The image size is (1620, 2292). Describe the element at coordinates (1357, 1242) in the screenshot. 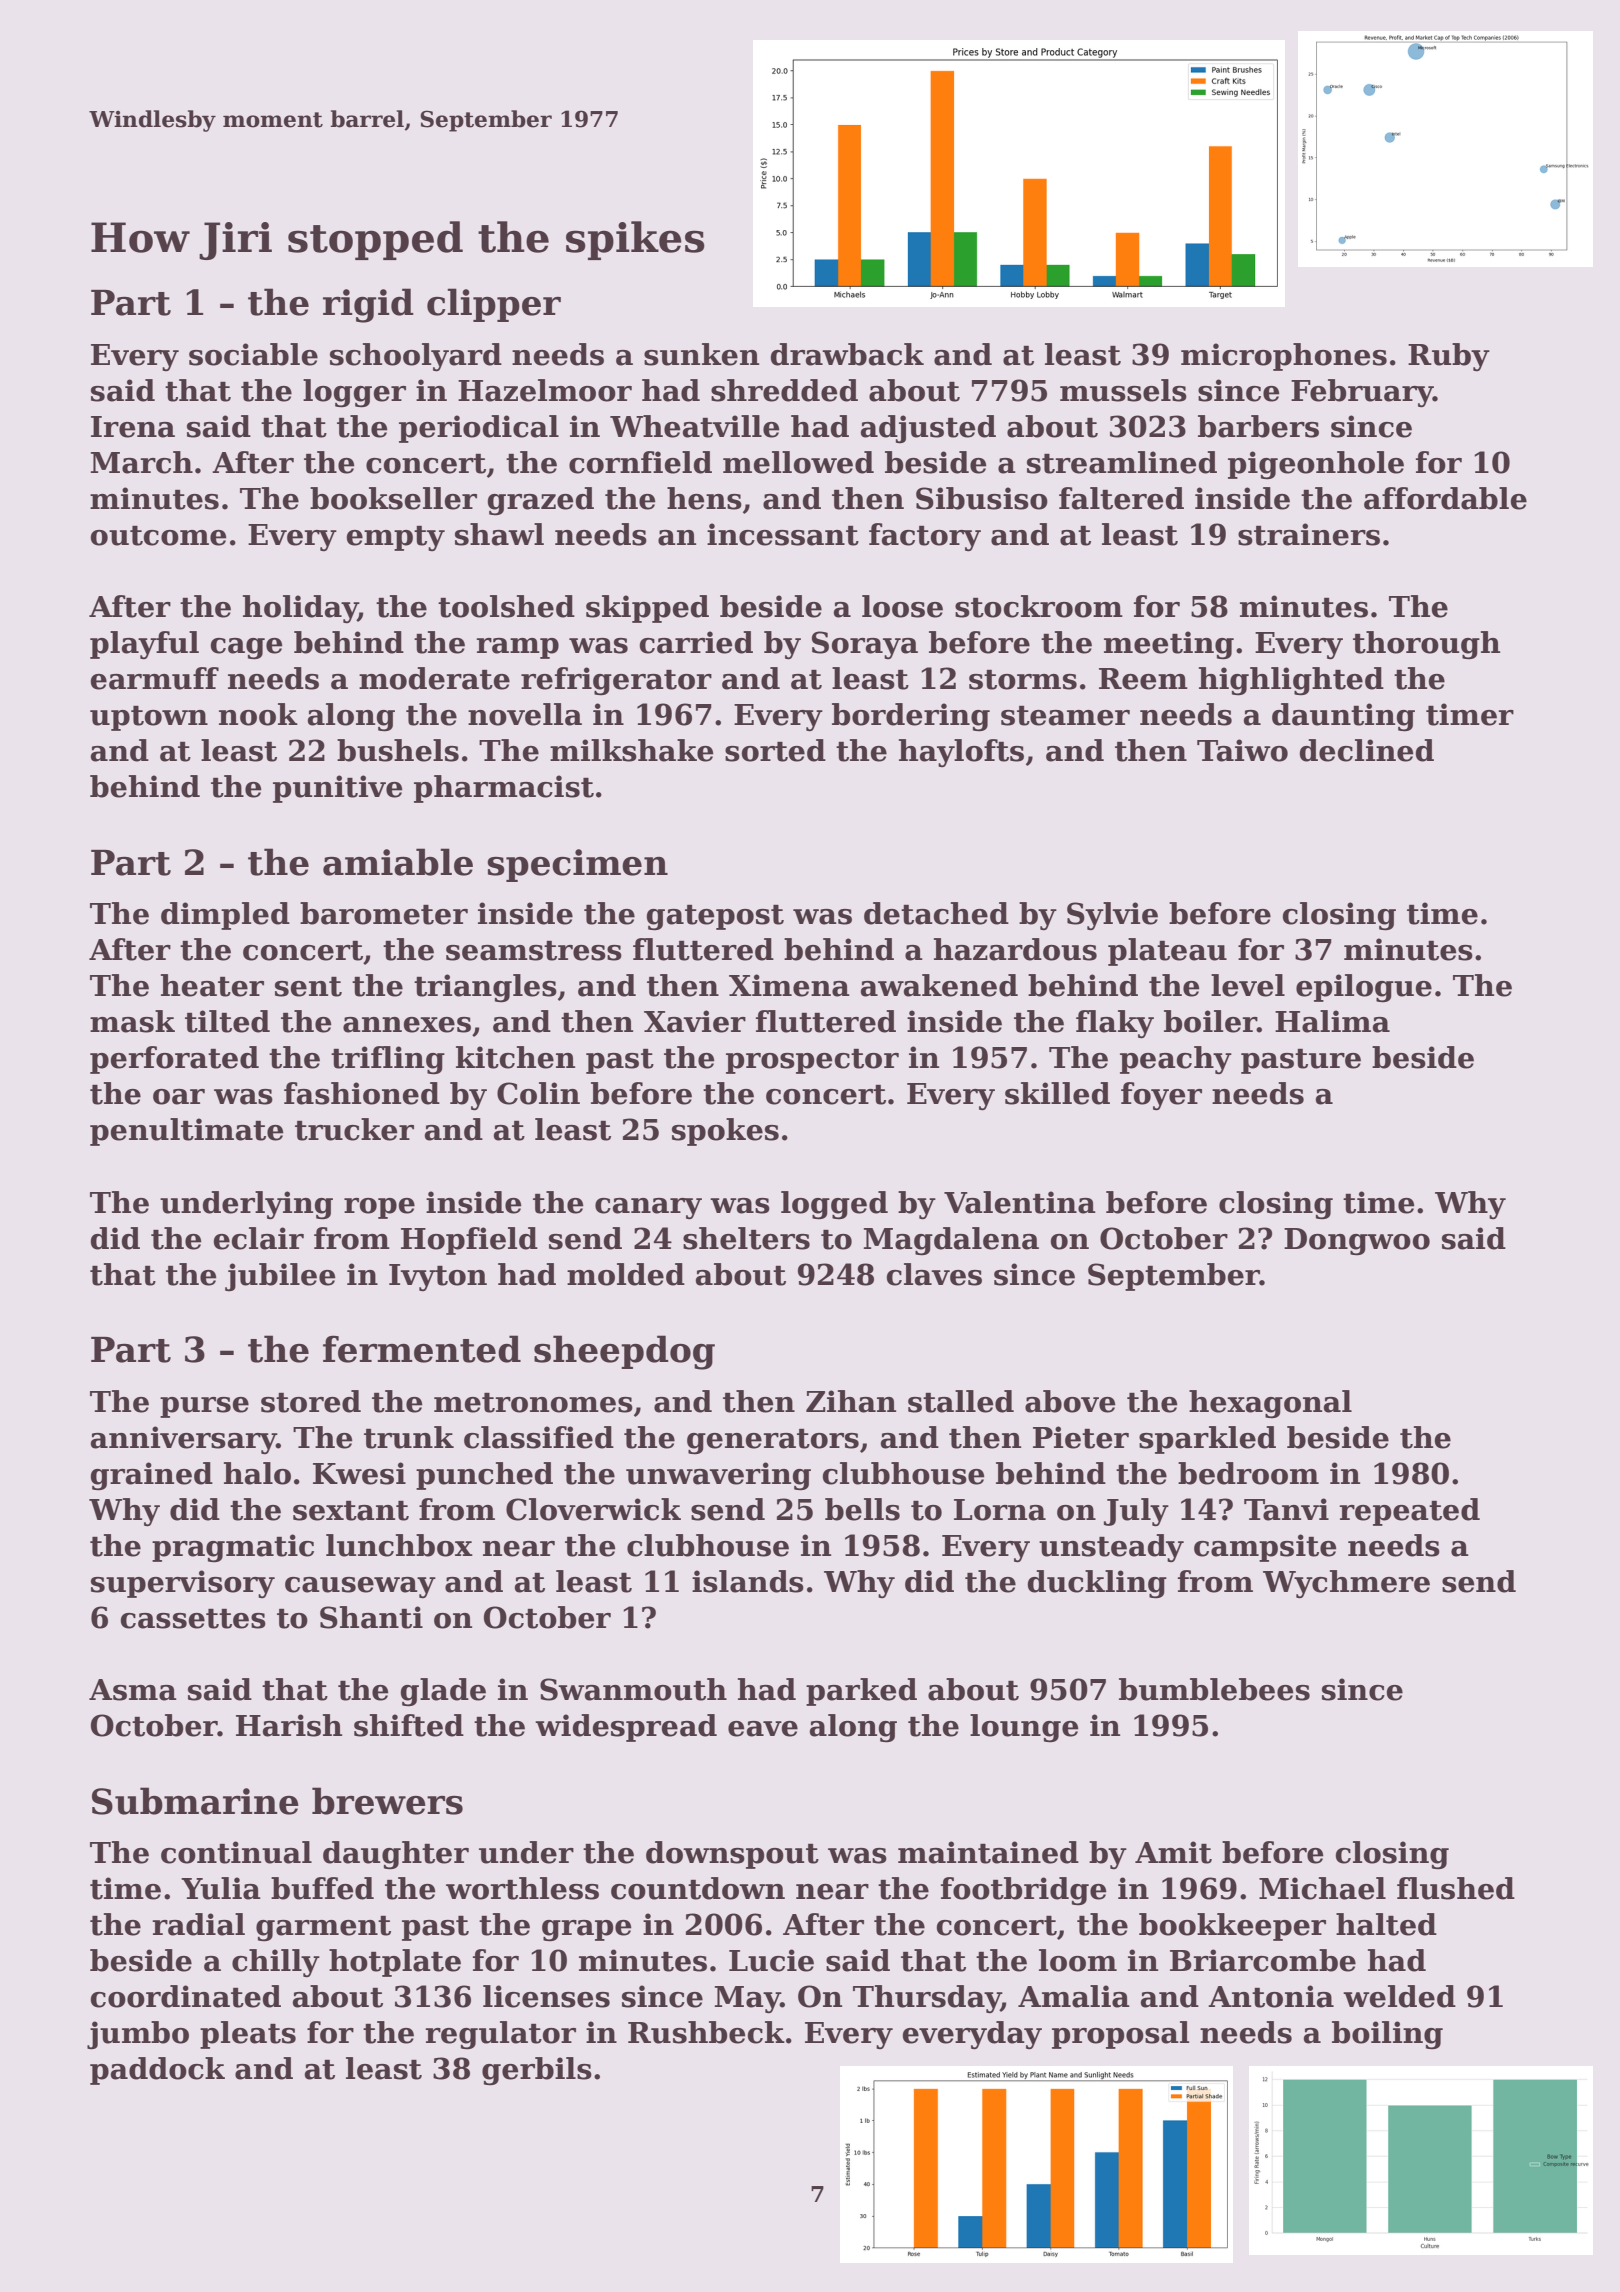

I see `Dongwoo` at that location.
